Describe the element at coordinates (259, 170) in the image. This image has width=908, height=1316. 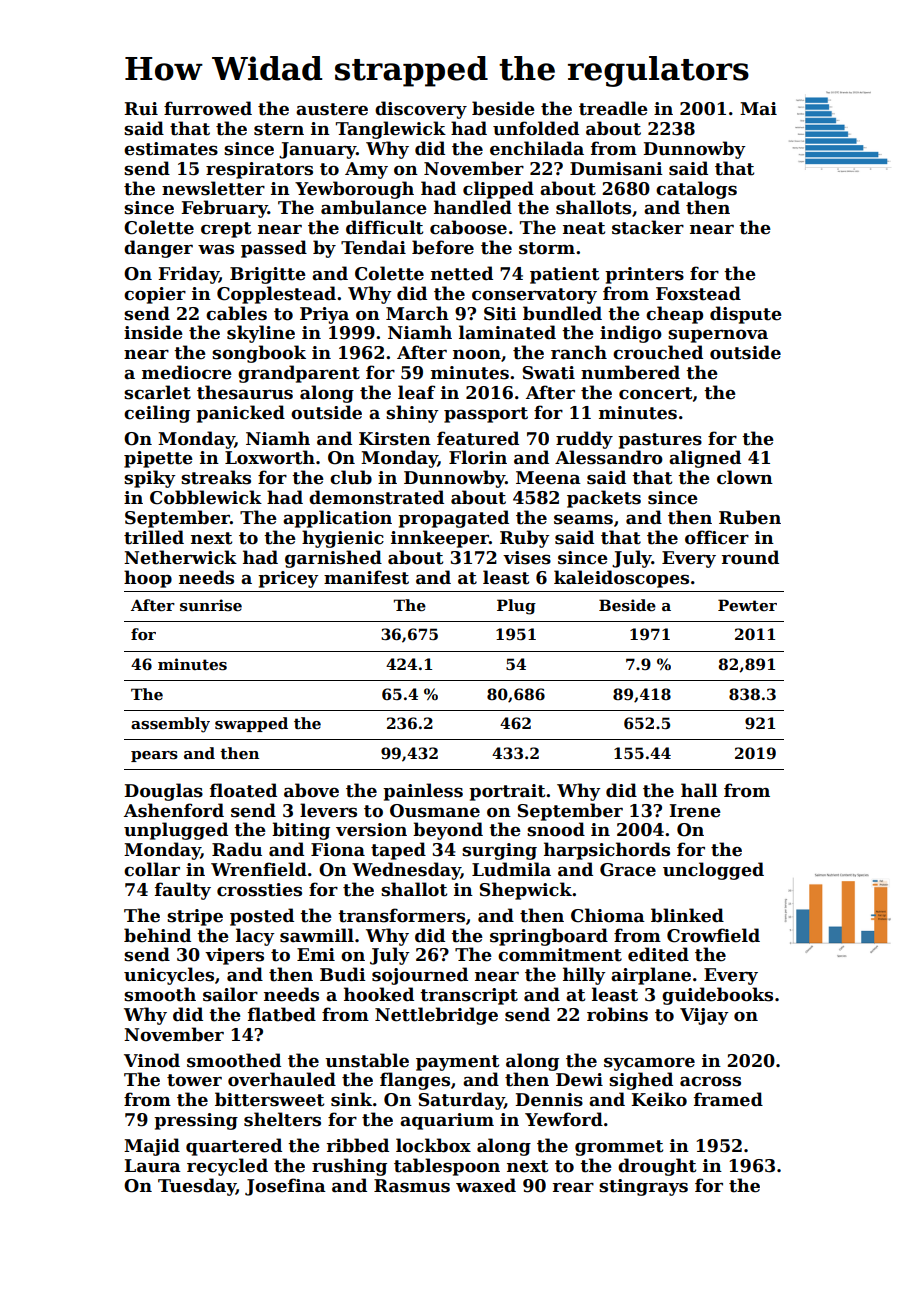
I see `respirators` at that location.
